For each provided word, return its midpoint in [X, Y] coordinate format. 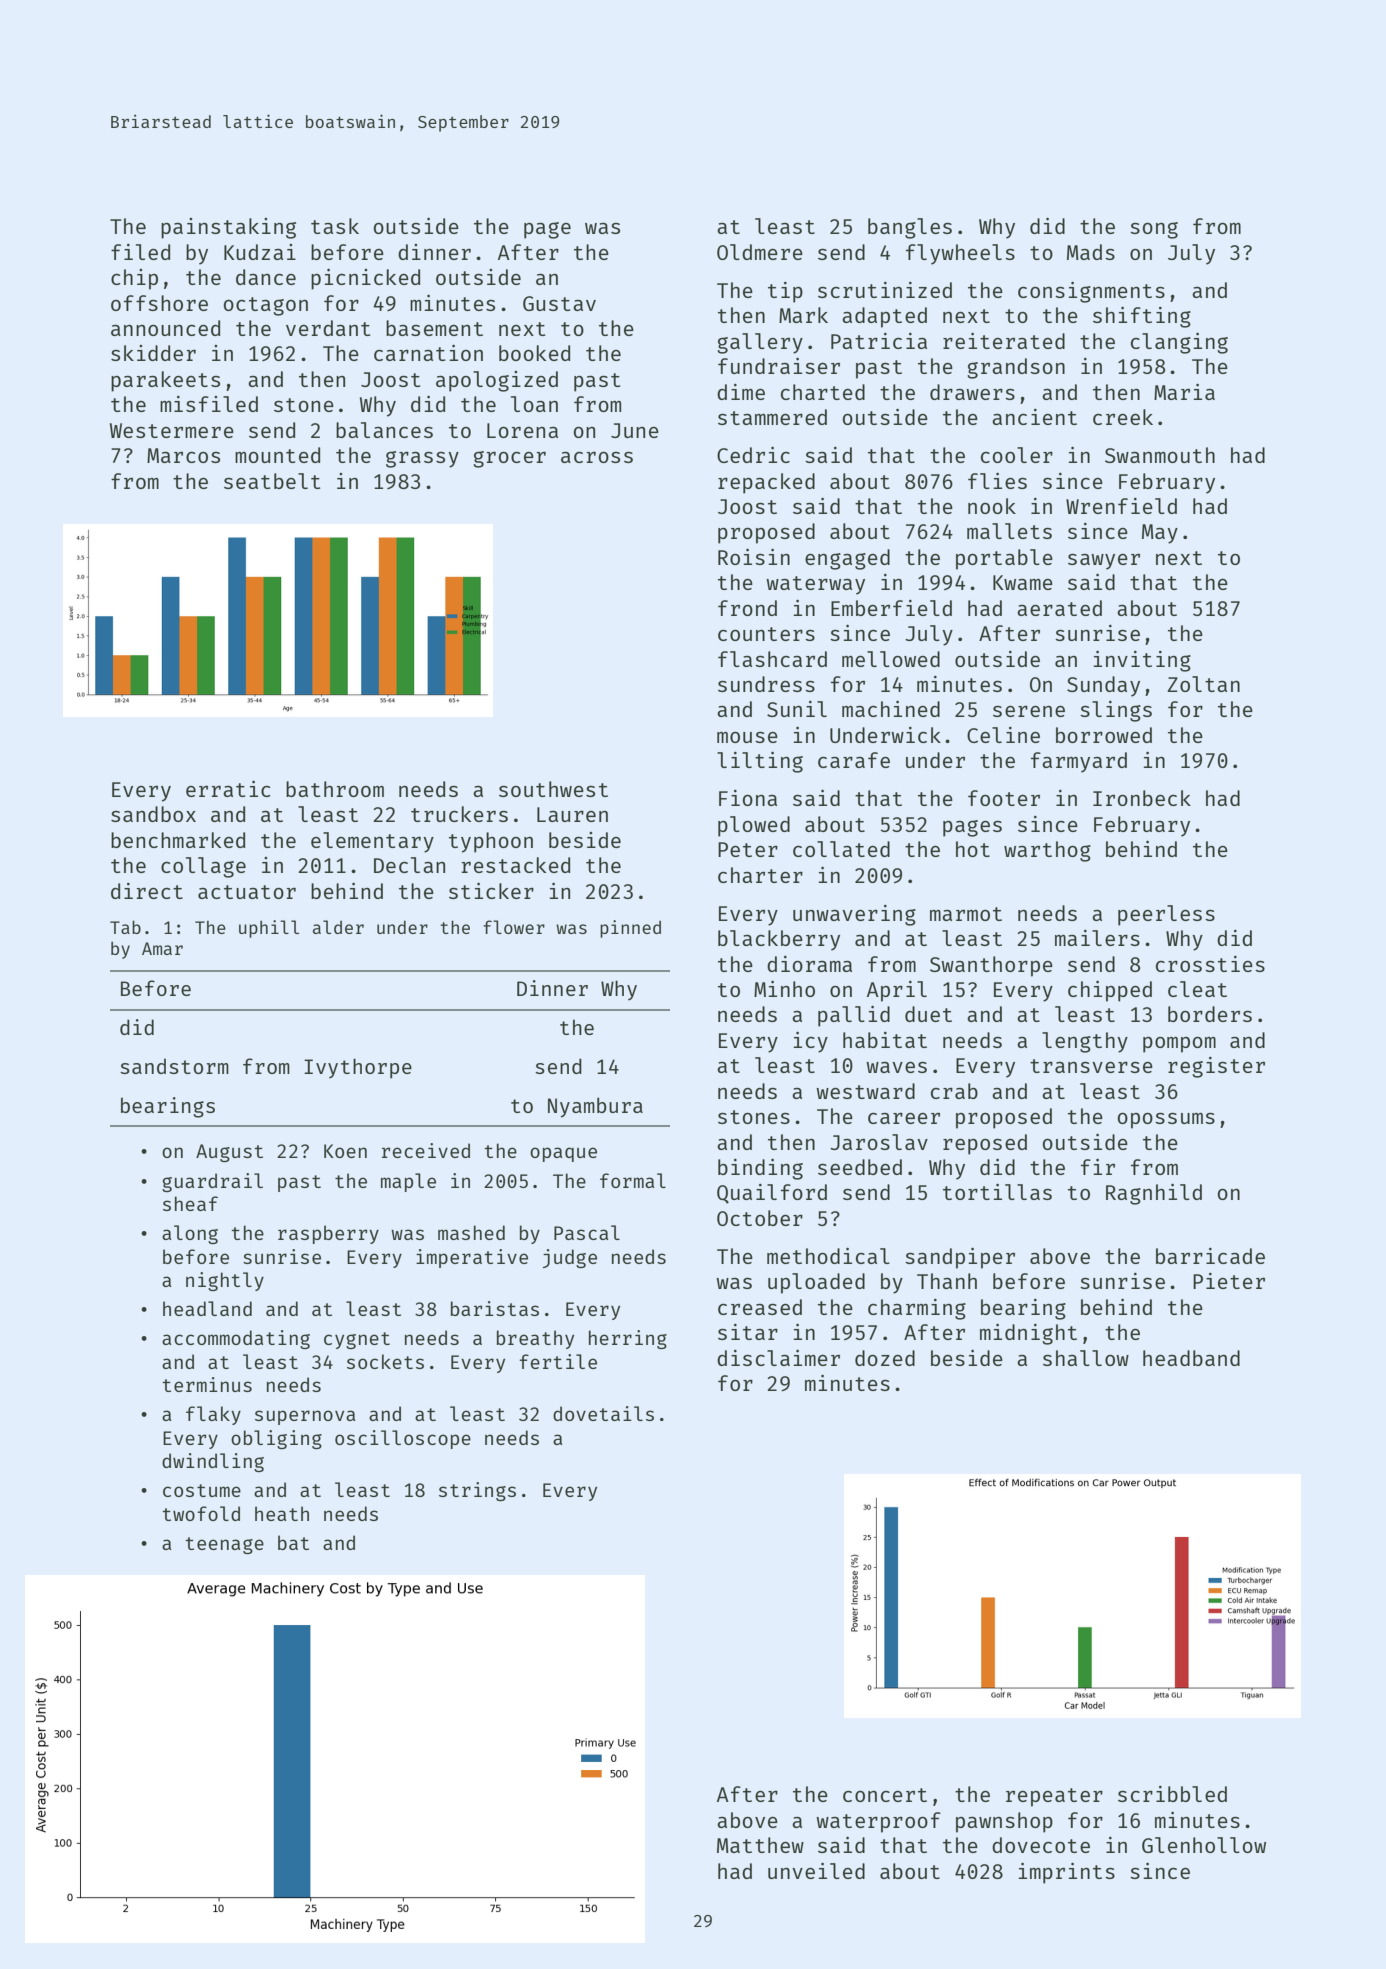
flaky [213, 1415]
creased [760, 1307]
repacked [766, 483]
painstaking [228, 228]
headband [1191, 1358]
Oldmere [760, 252]
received [426, 1150]
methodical [828, 1256]
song [1154, 230]
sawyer [1104, 562]
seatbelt [272, 481]
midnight [1028, 1334]
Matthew [760, 1845]
